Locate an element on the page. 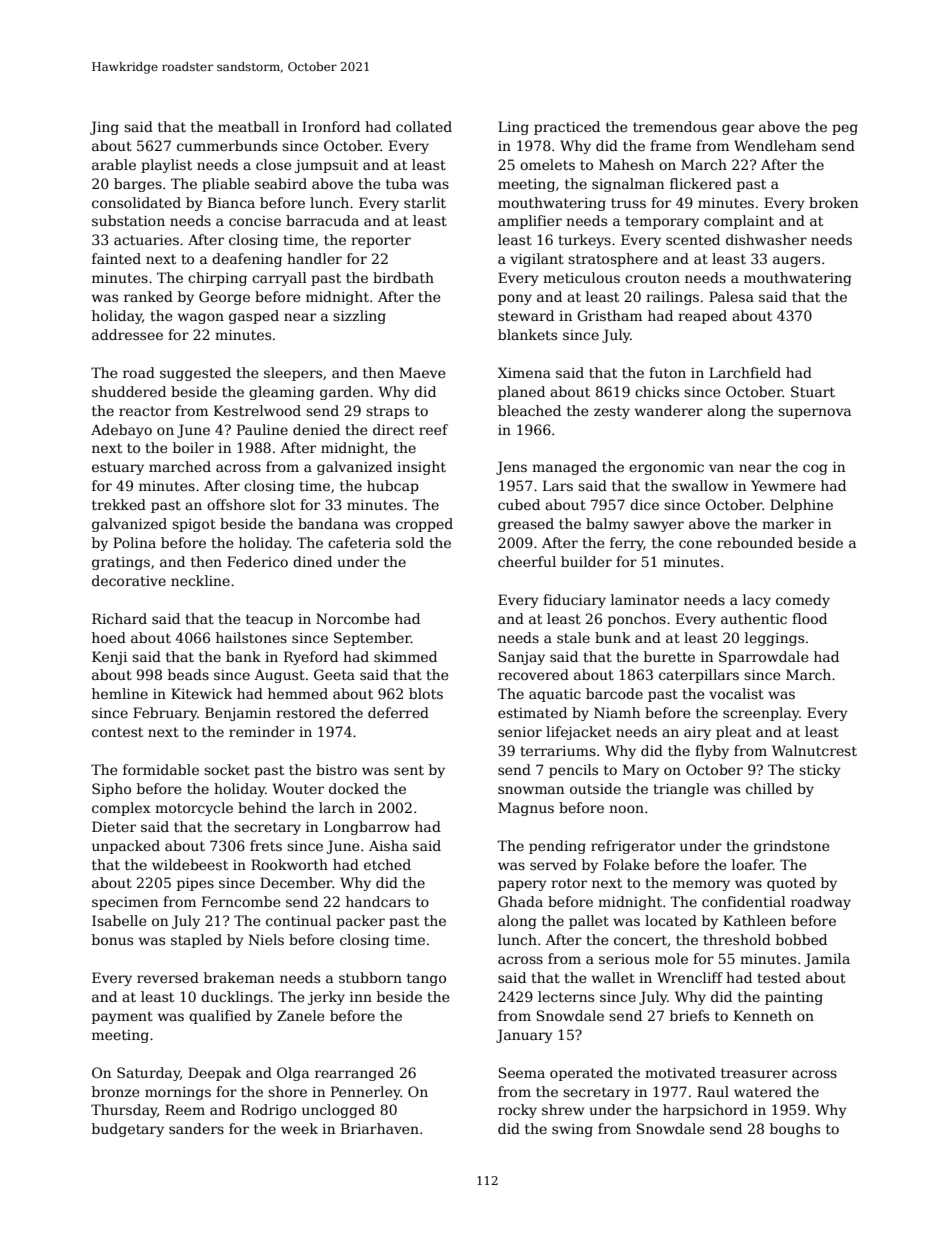  fainted is located at coordinates (116, 258).
